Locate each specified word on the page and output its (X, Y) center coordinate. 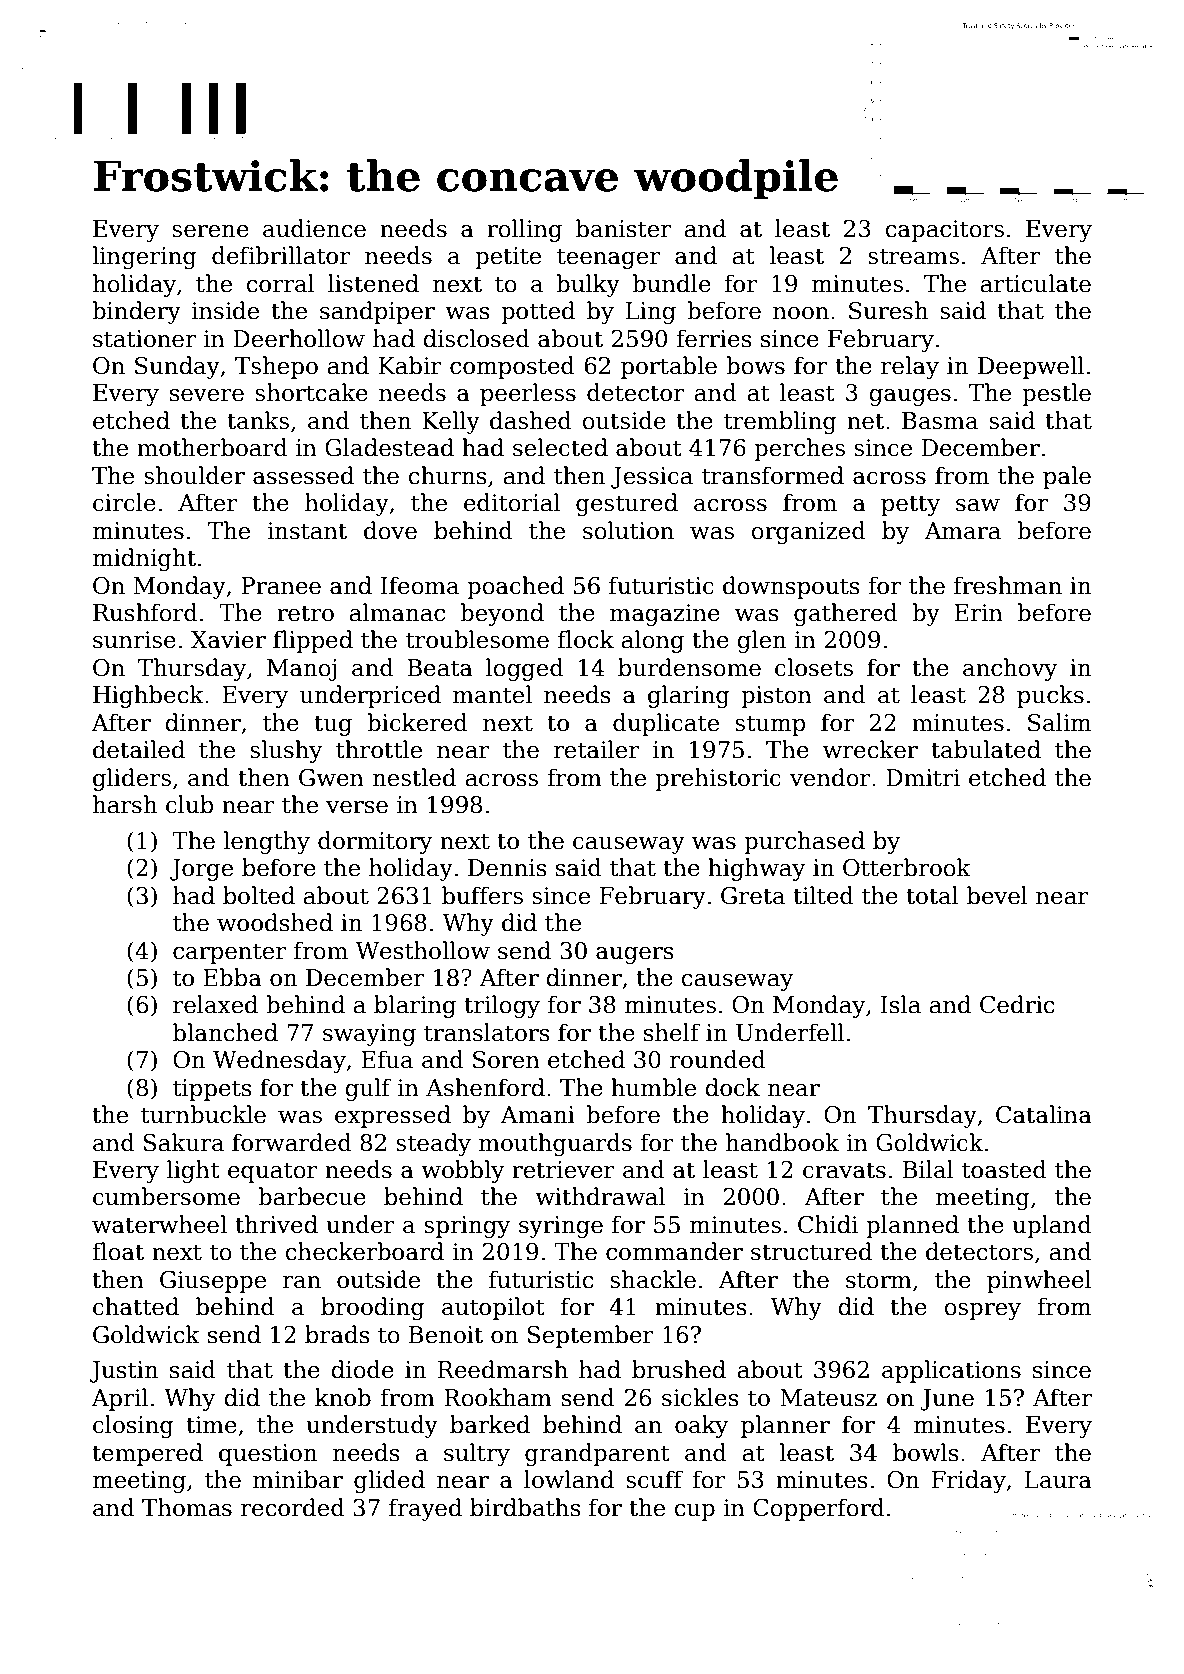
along (652, 641)
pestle (1056, 394)
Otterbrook (907, 867)
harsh (125, 804)
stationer (144, 339)
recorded (293, 1507)
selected (560, 447)
